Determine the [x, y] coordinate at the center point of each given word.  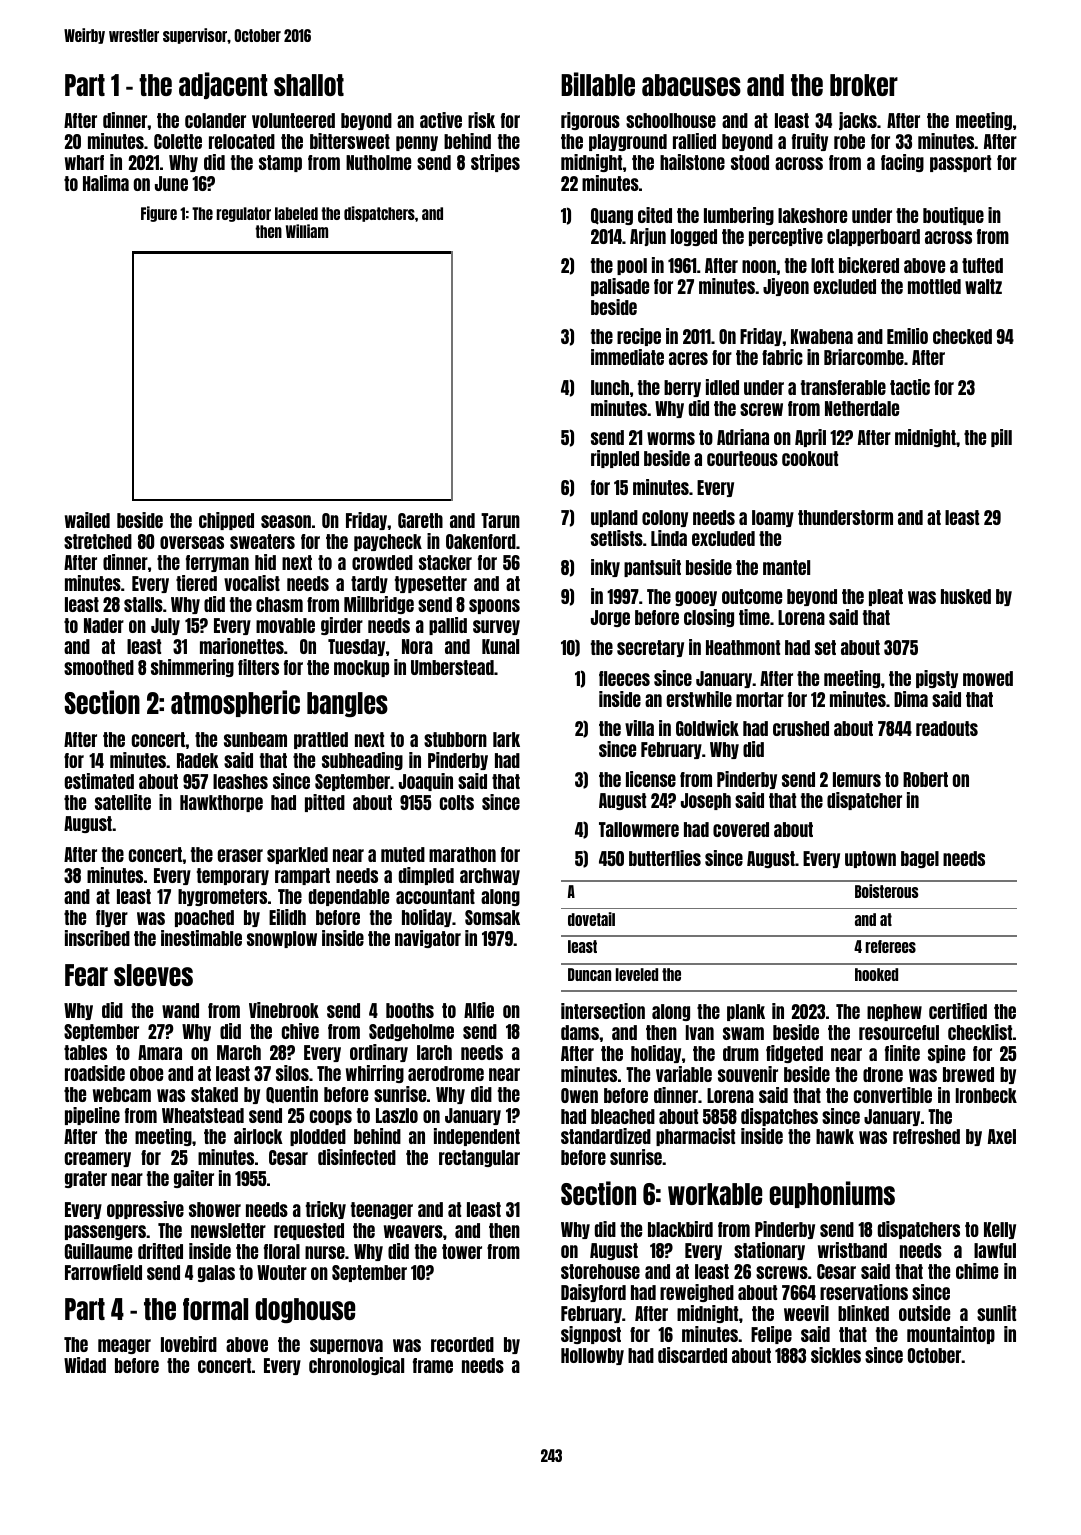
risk [481, 120]
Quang [612, 216]
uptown [870, 859]
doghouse [305, 1310]
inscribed [97, 938]
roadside [95, 1073]
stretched [98, 541]
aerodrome [446, 1073]
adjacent [223, 85]
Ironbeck [986, 1095]
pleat [886, 597]
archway [490, 876]
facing [902, 163]
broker [864, 85]
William [307, 231]
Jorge [610, 618]
